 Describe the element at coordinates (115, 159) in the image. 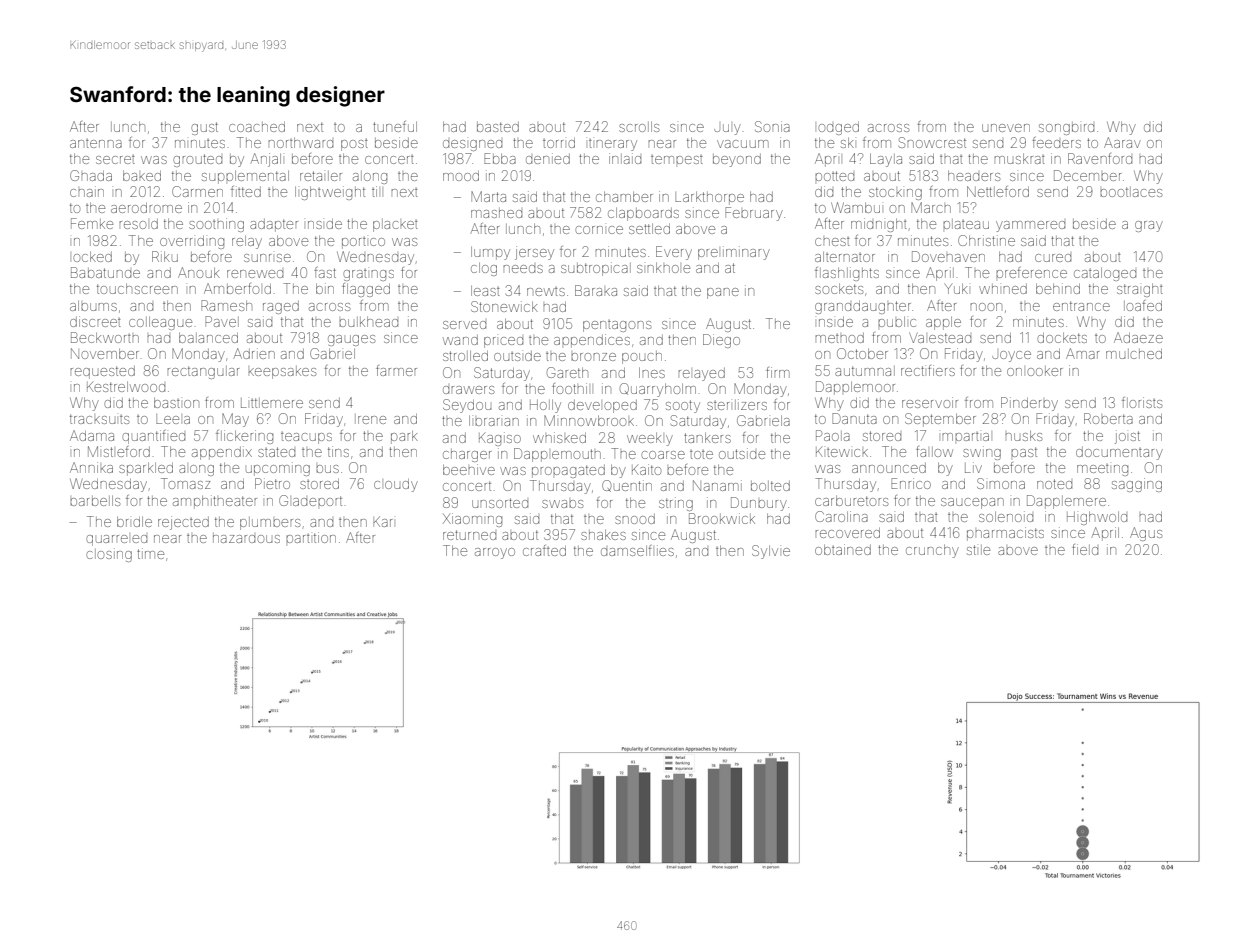

I see `secret` at that location.
